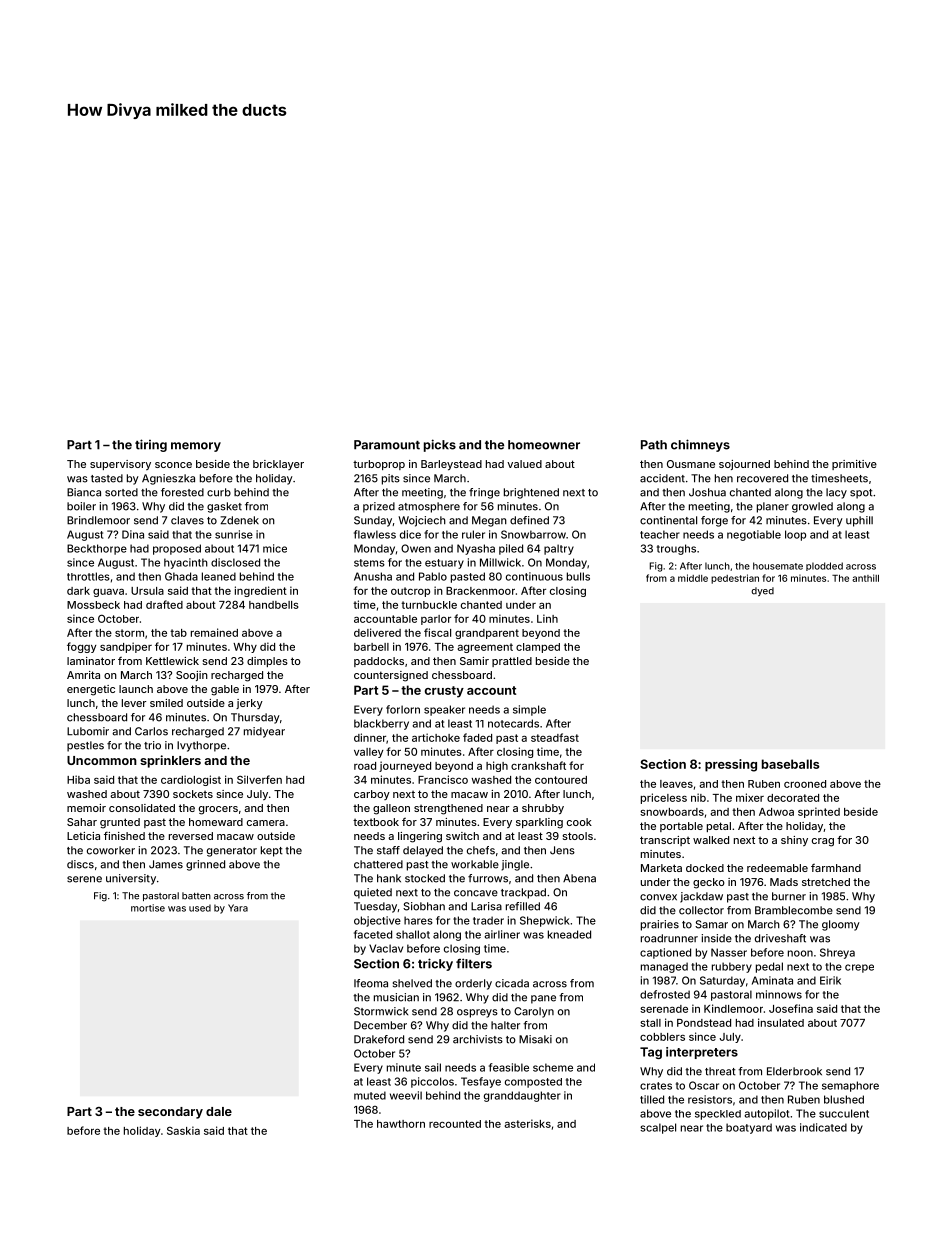  Describe the element at coordinates (534, 1012) in the screenshot. I see `Carolyn` at that location.
